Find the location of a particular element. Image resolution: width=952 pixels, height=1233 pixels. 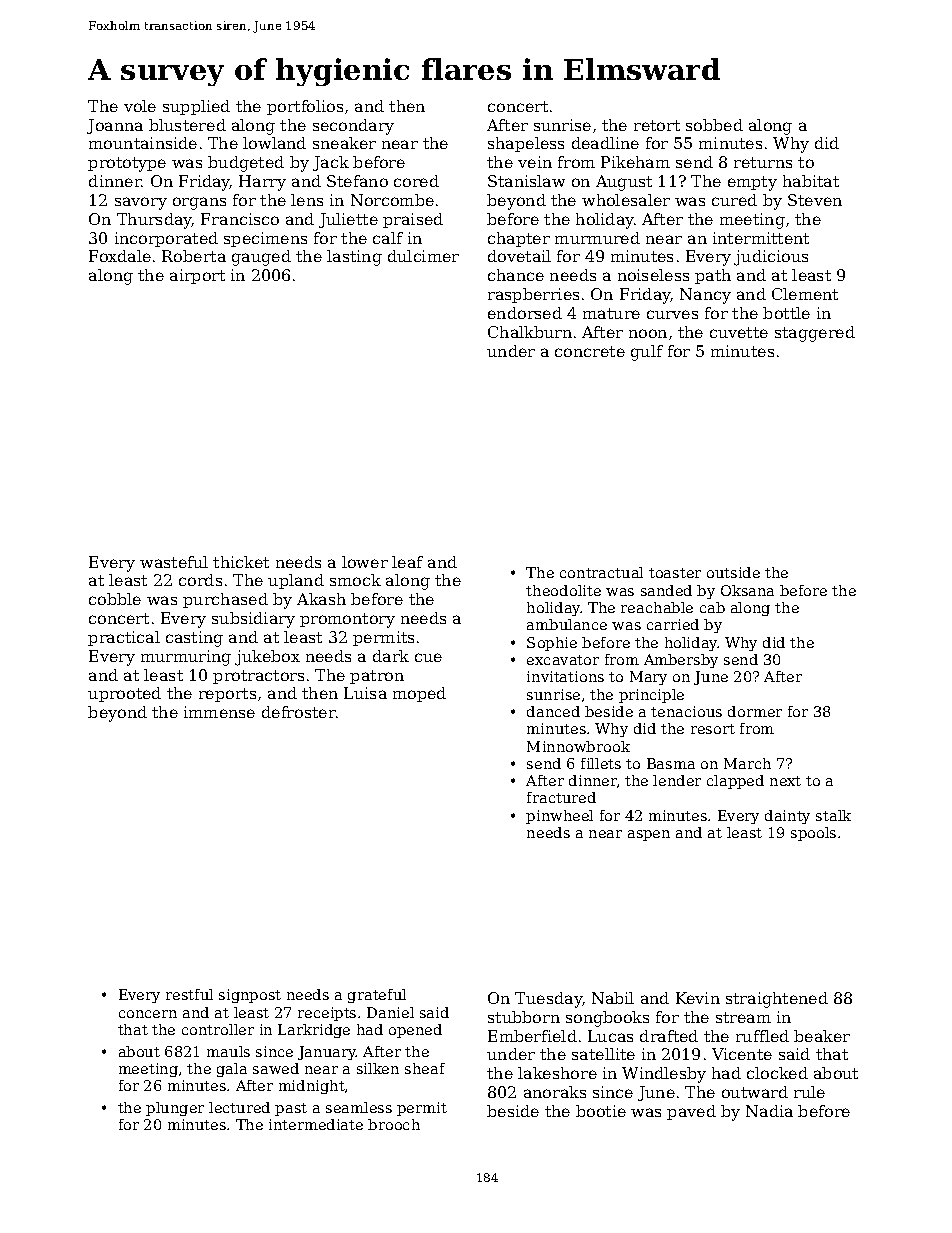

vole is located at coordinates (140, 106).
